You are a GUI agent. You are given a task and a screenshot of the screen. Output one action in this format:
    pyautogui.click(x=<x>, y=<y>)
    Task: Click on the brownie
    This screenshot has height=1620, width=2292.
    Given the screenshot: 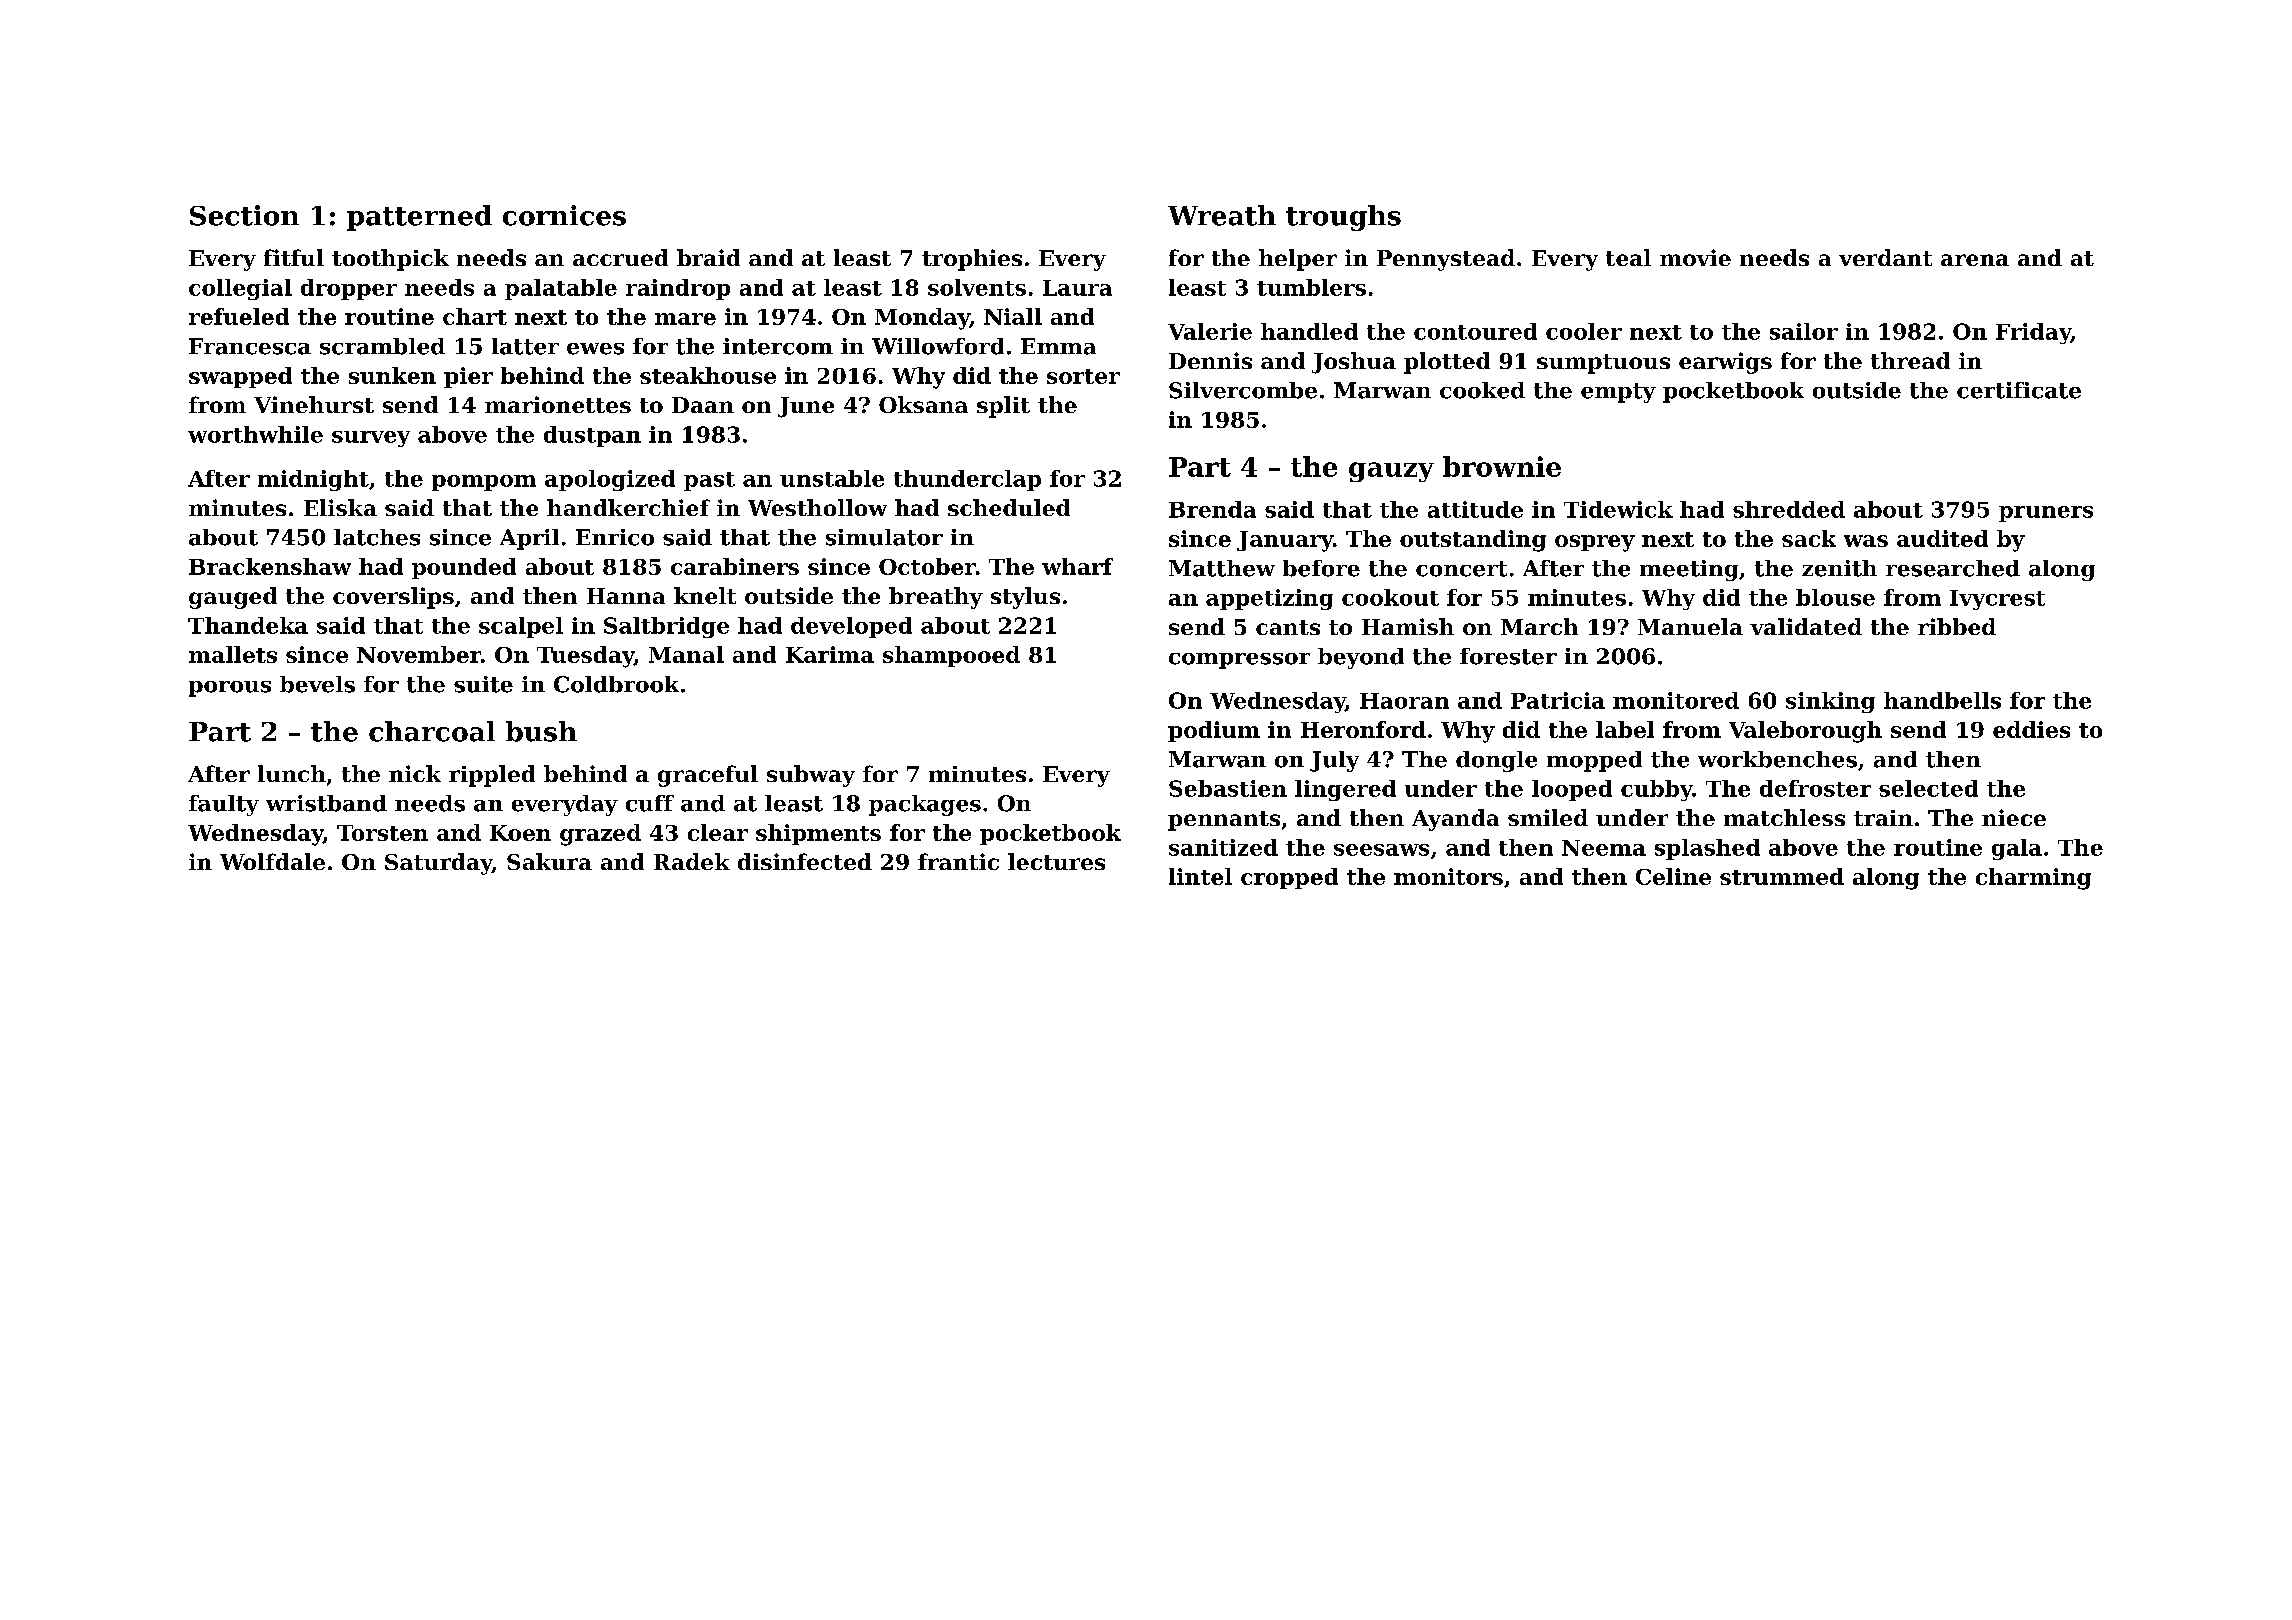 What is the action you would take?
    pyautogui.click(x=1502, y=466)
